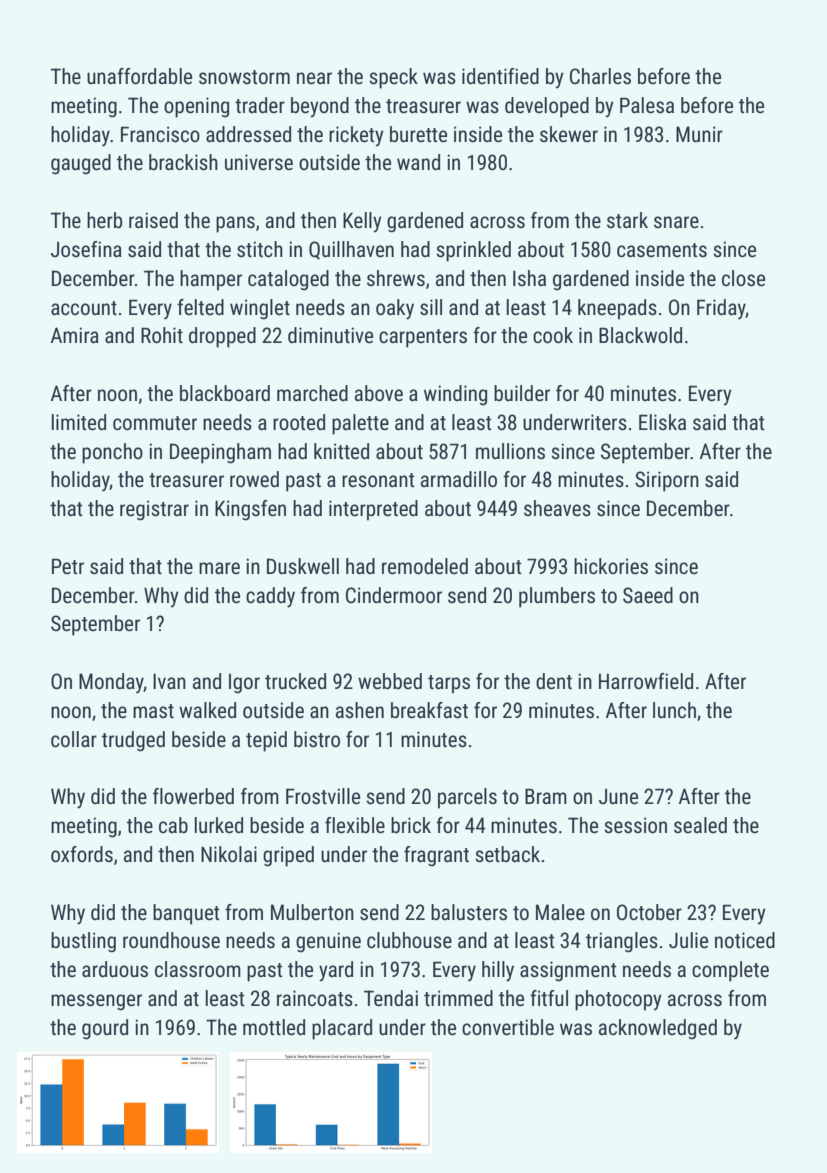 The height and width of the screenshot is (1173, 827). What do you see at coordinates (557, 508) in the screenshot?
I see `sheaves` at bounding box center [557, 508].
